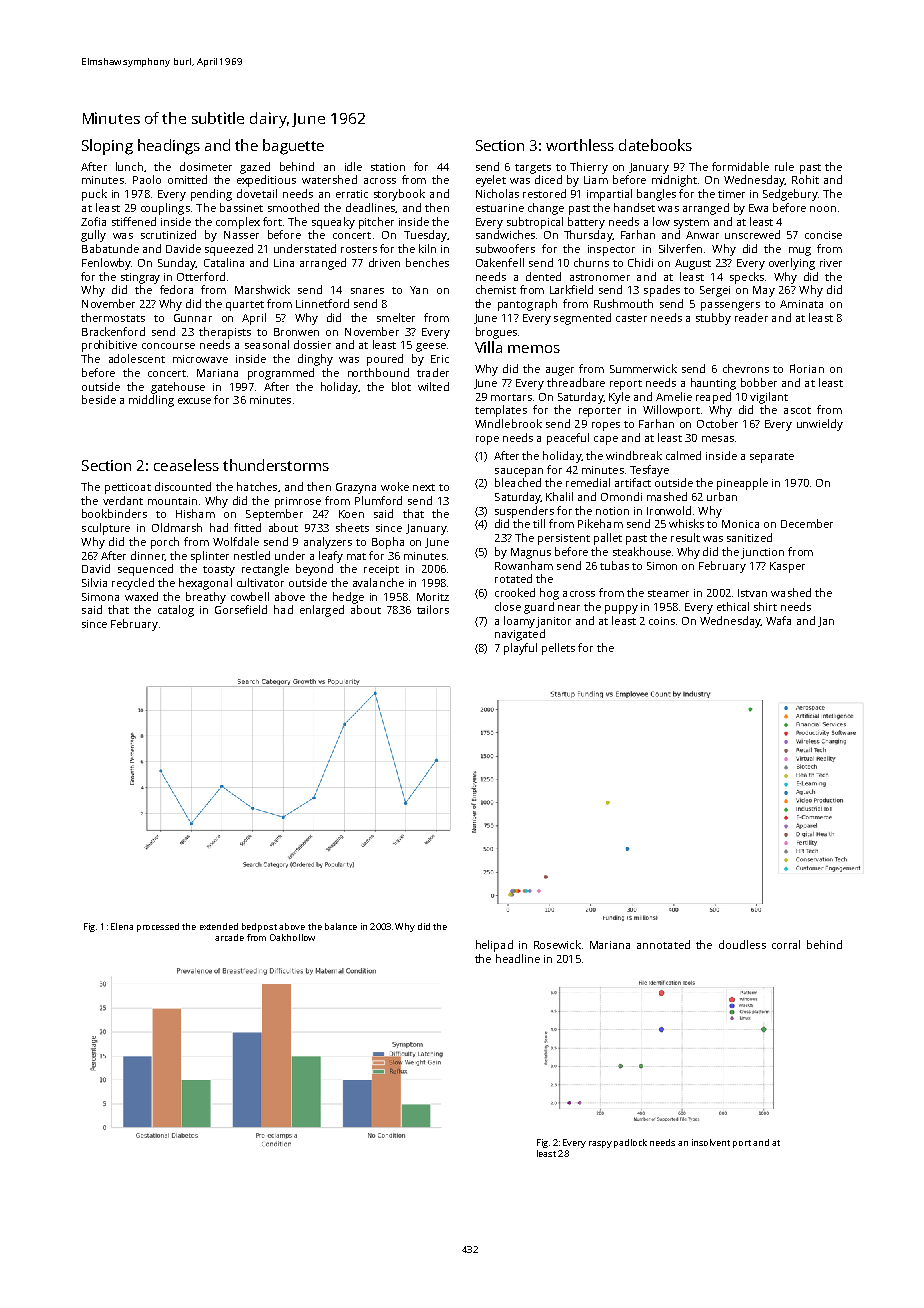 The image size is (924, 1308). What do you see at coordinates (596, 180) in the screenshot?
I see `Liam` at bounding box center [596, 180].
